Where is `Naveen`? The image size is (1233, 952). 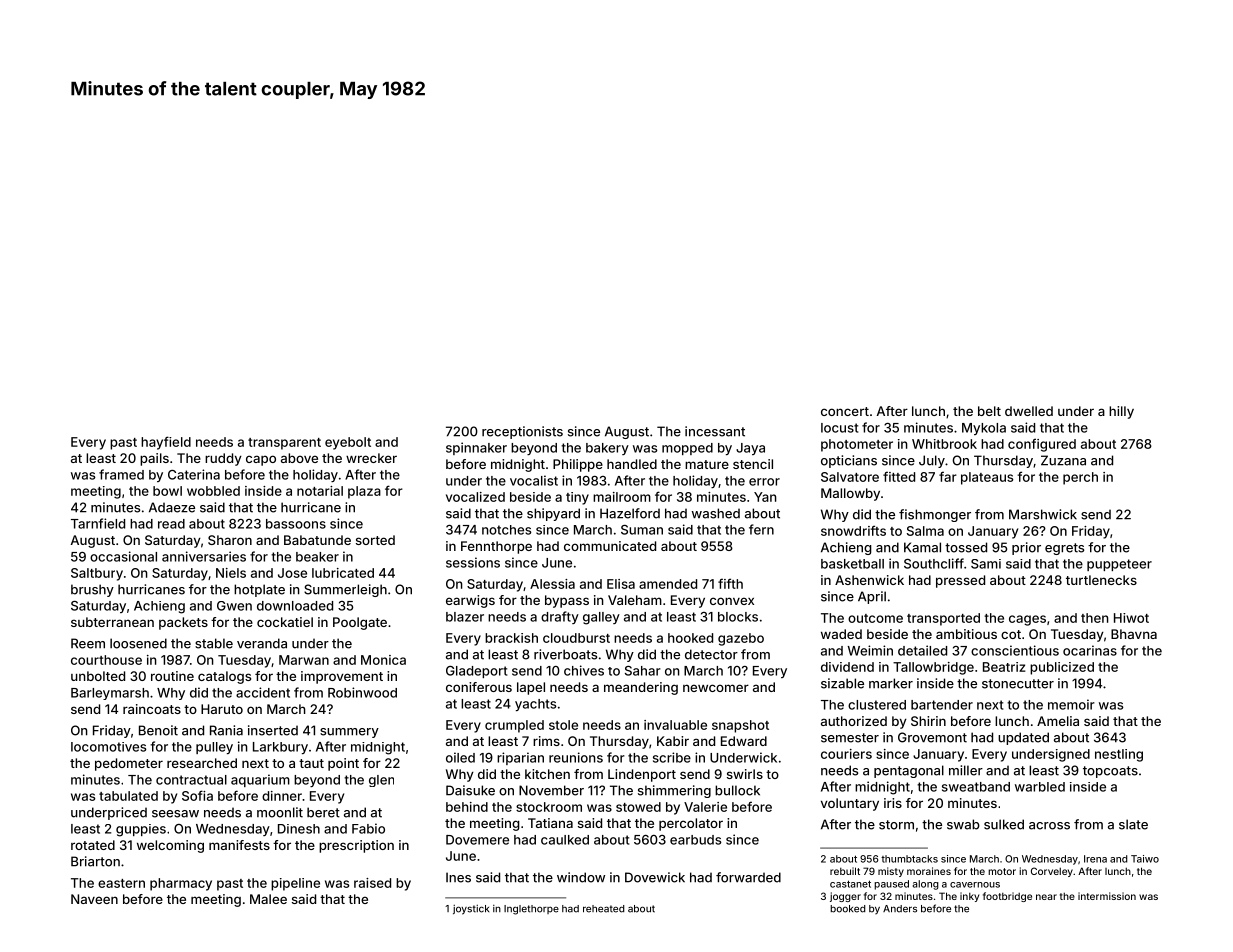
Naveen is located at coordinates (94, 899).
